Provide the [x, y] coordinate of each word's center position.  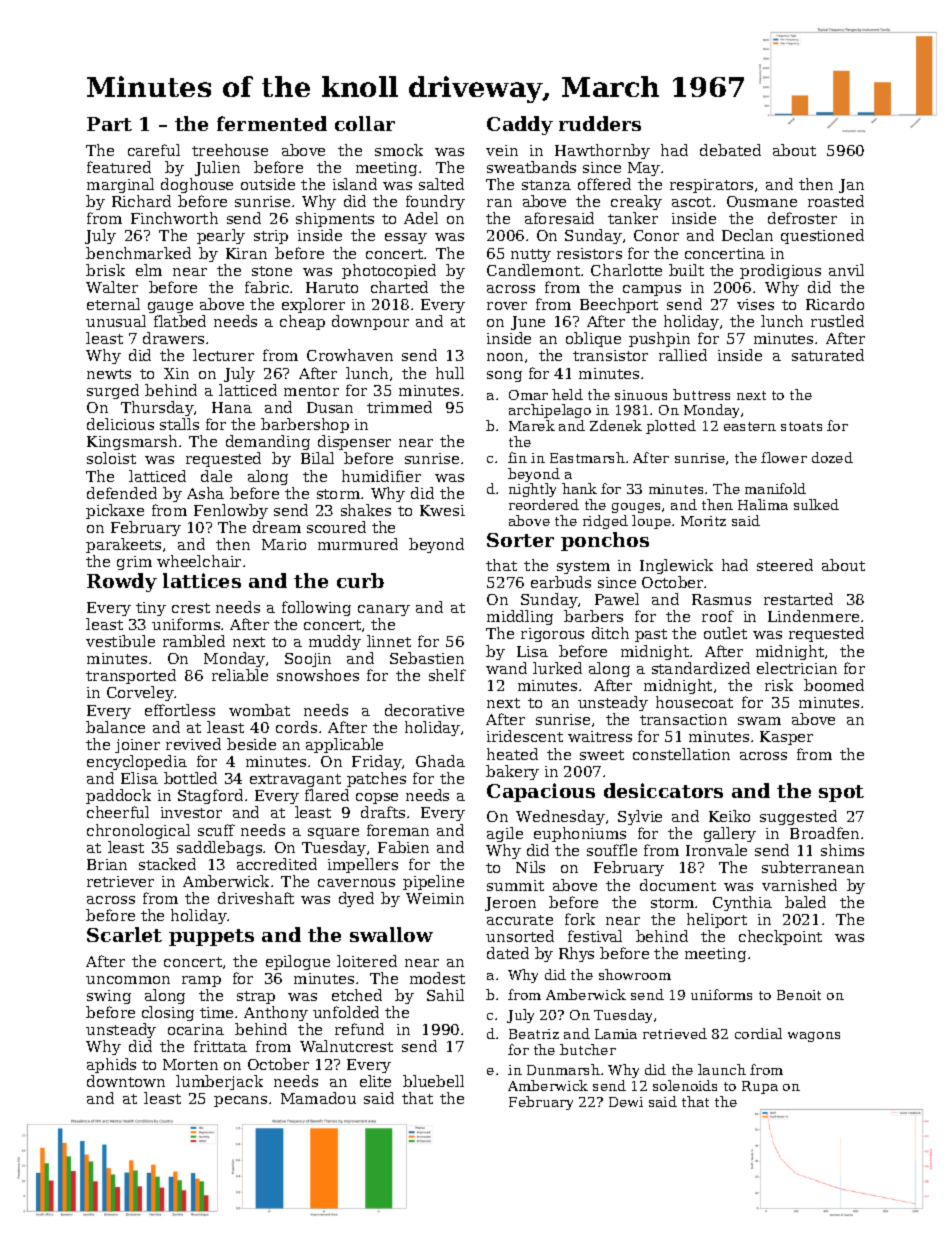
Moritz [703, 521]
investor [191, 812]
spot [841, 793]
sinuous [641, 395]
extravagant [295, 780]
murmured [358, 544]
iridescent [525, 736]
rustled [837, 321]
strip [271, 237]
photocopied [389, 271]
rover [507, 306]
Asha [205, 493]
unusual [116, 321]
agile [505, 834]
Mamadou [318, 1098]
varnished [799, 885]
